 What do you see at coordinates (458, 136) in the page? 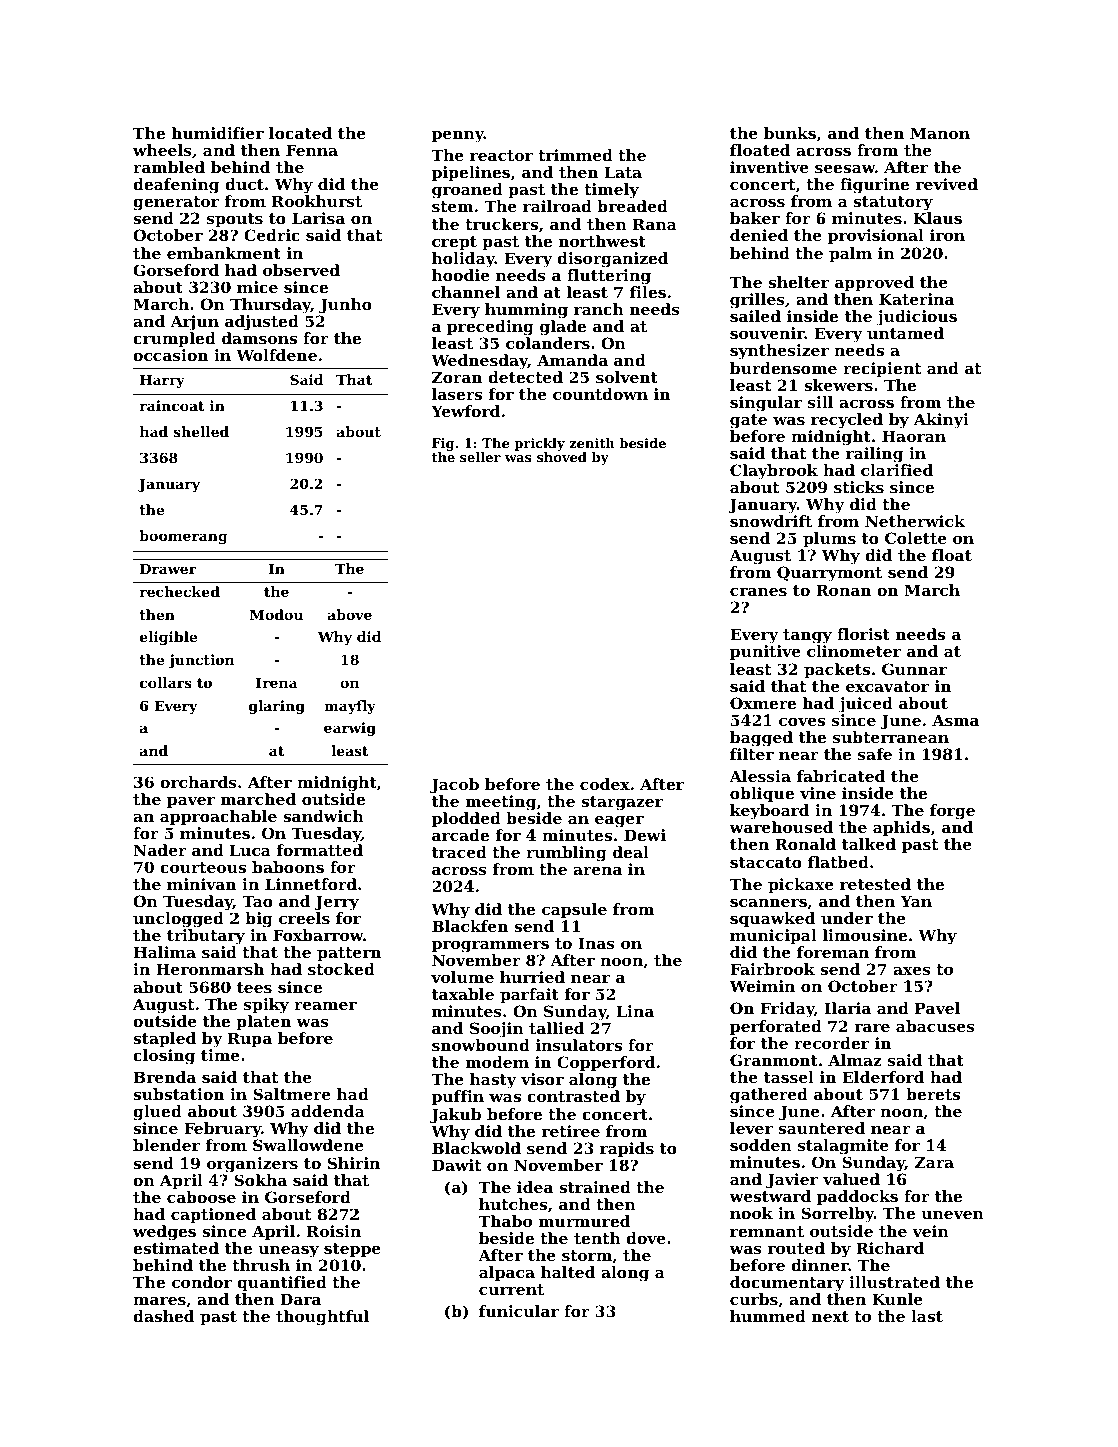
I see `penny` at bounding box center [458, 136].
